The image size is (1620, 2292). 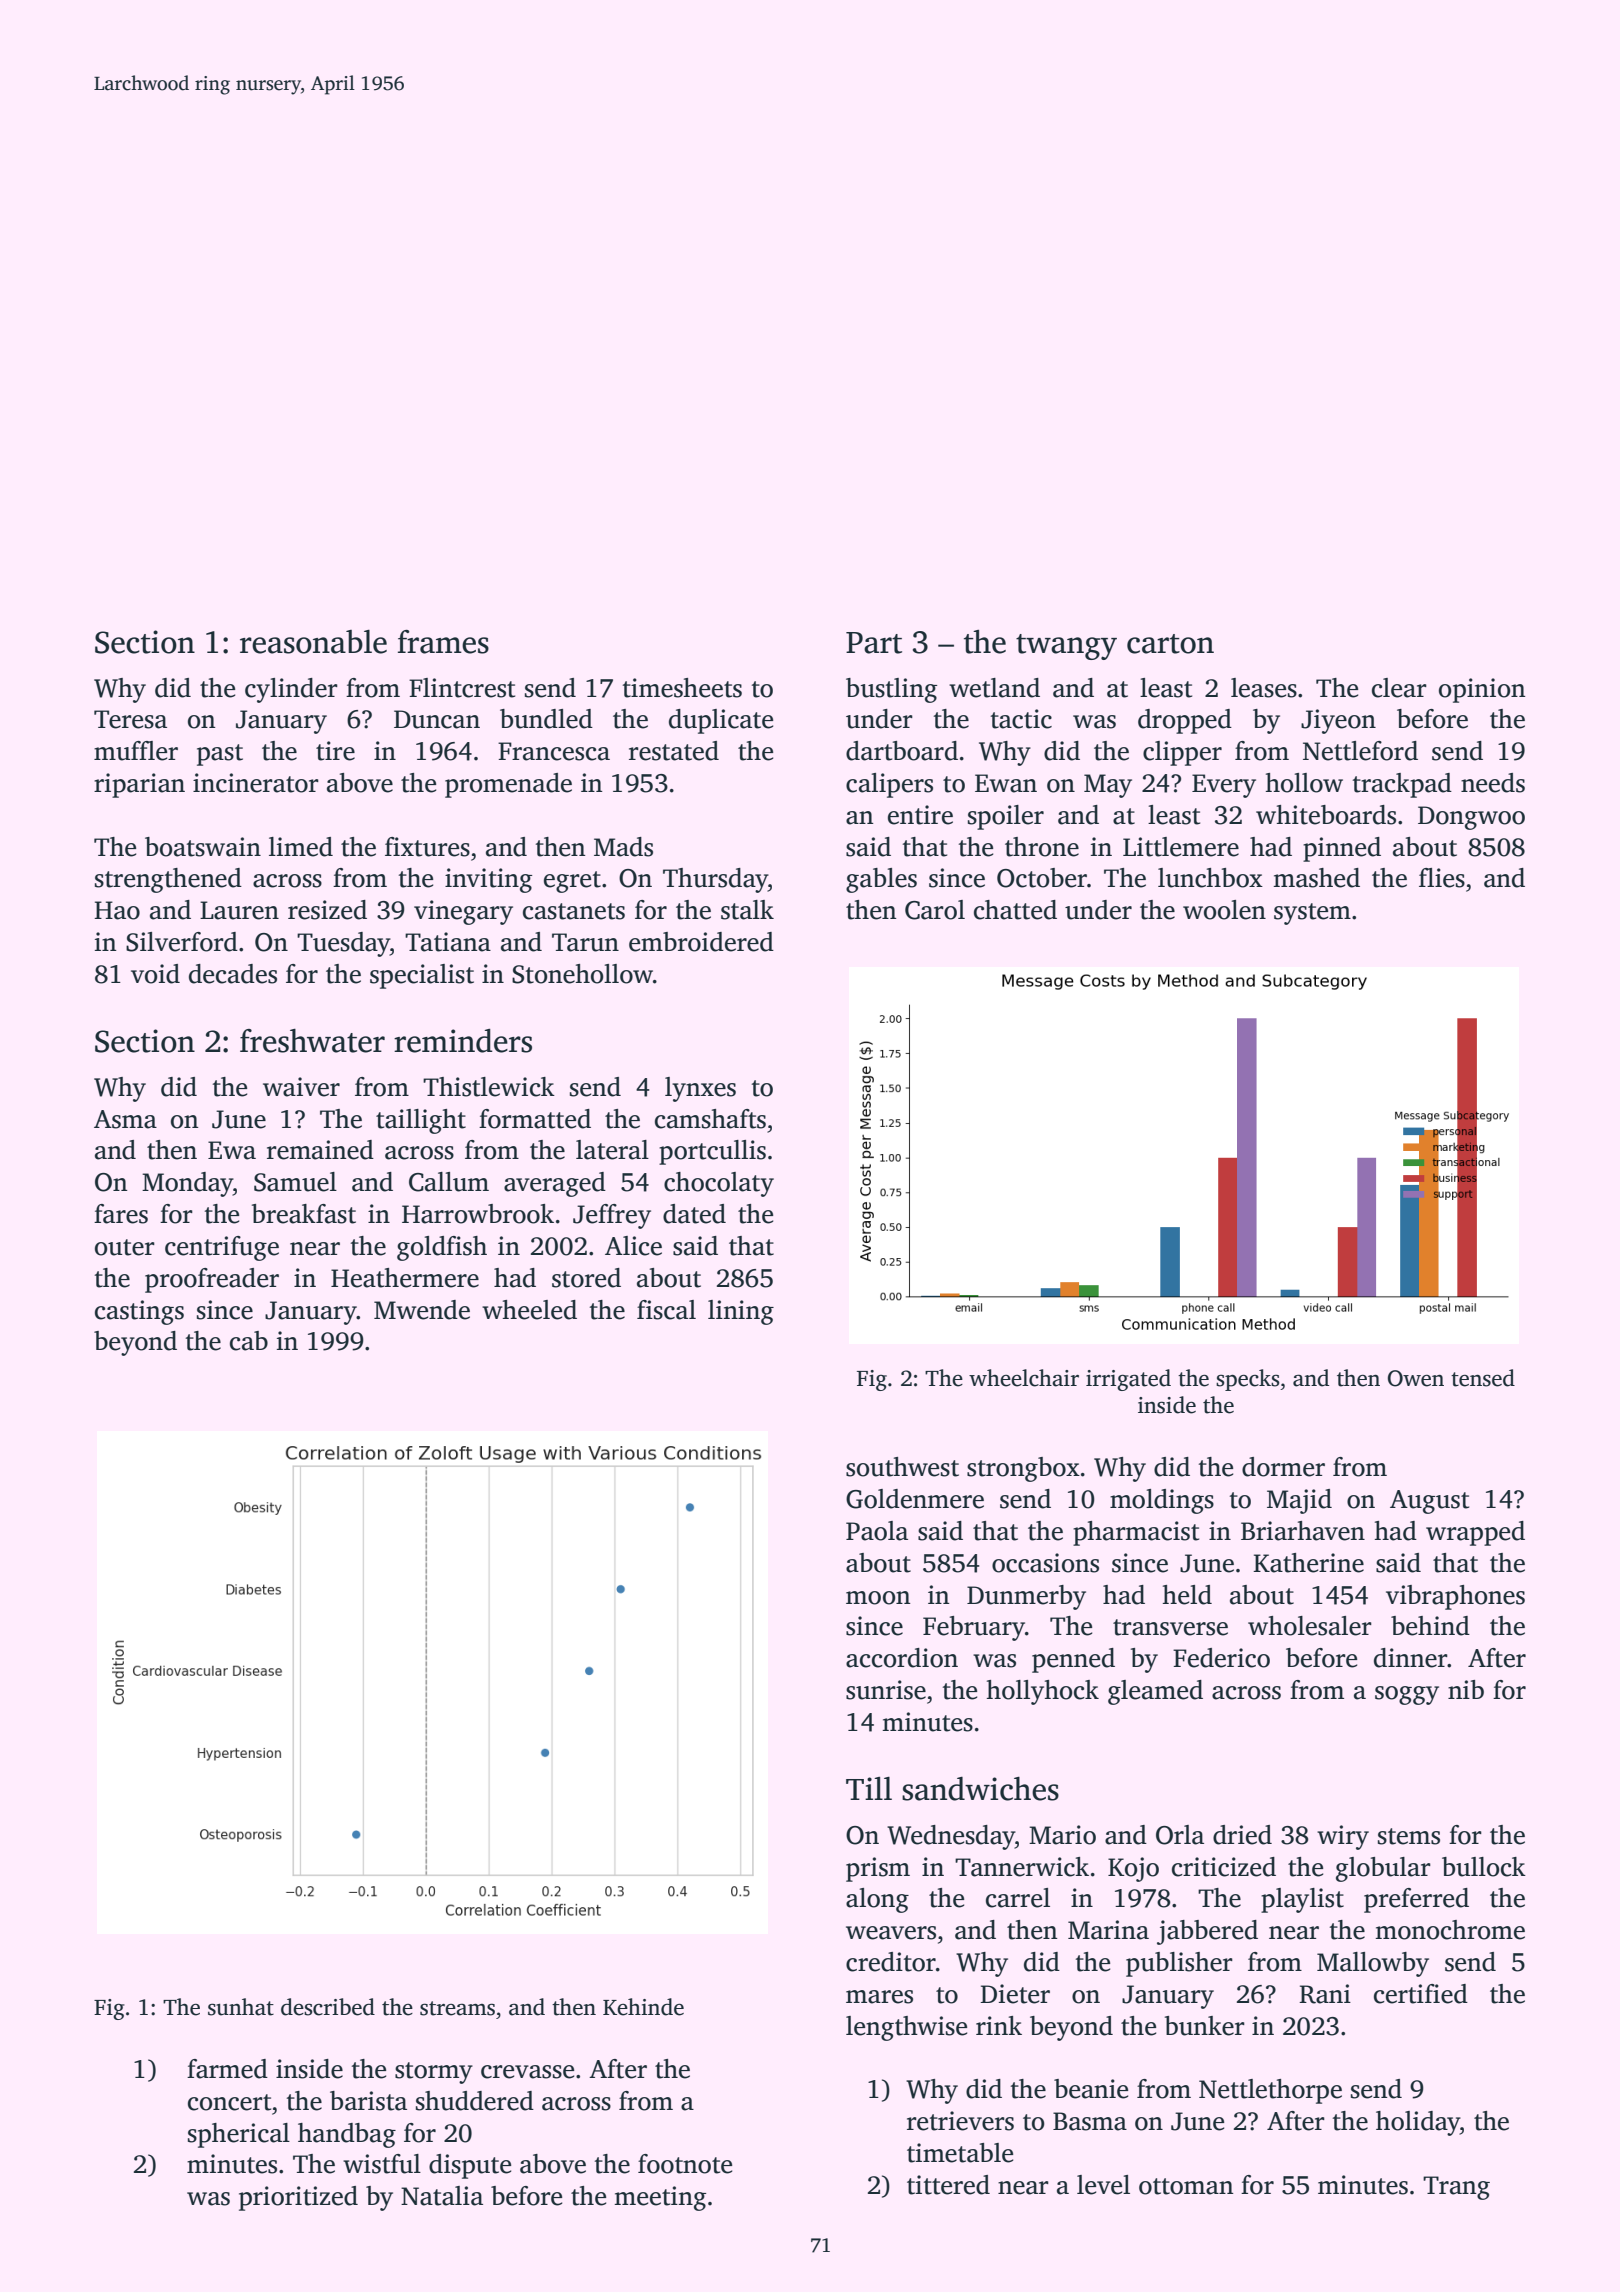 What do you see at coordinates (457, 2008) in the image?
I see `streams` at bounding box center [457, 2008].
